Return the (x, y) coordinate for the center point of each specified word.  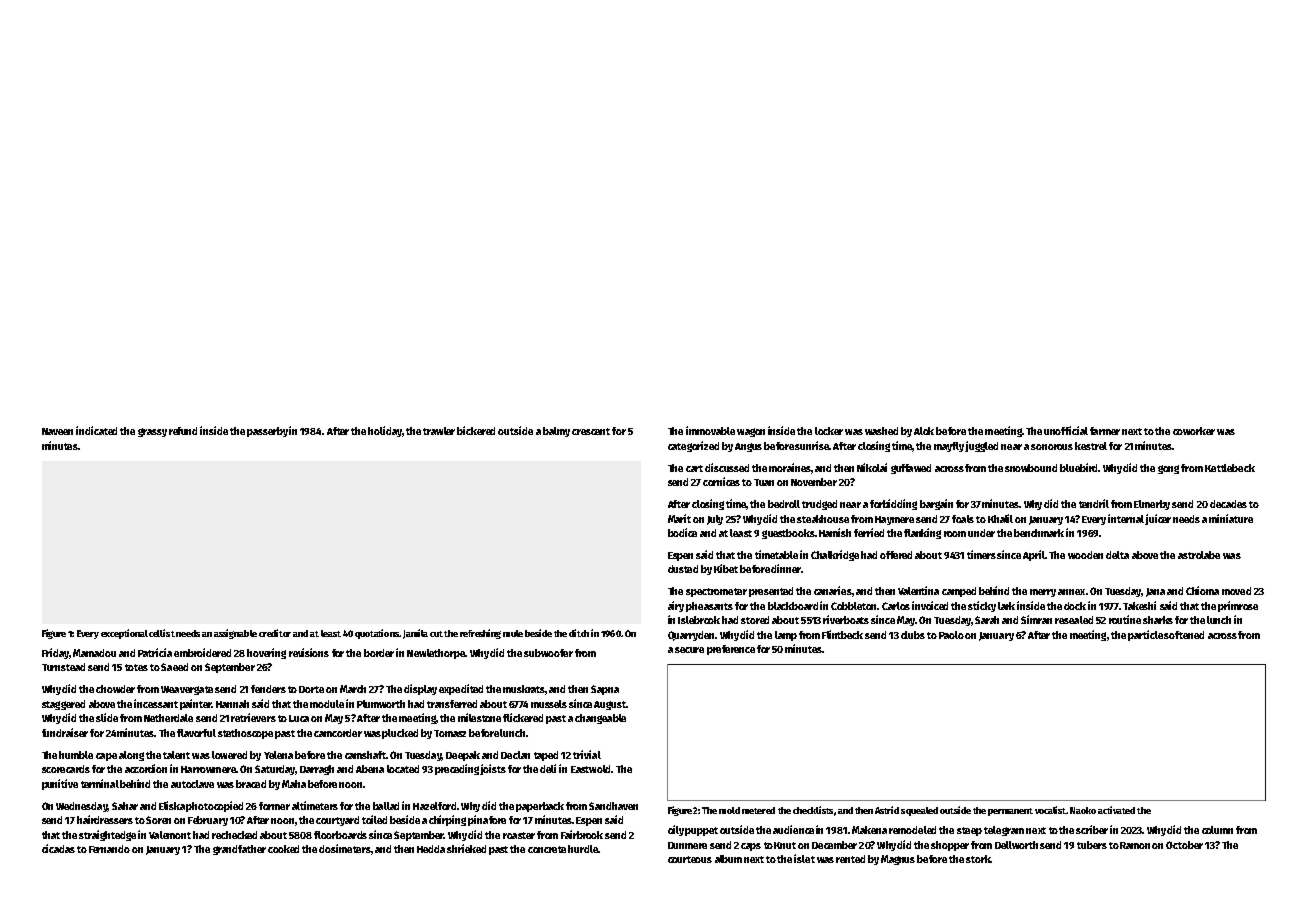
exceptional (124, 634)
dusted (683, 569)
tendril (1094, 503)
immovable (710, 430)
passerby (267, 432)
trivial (587, 754)
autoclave (192, 784)
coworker (1194, 431)
